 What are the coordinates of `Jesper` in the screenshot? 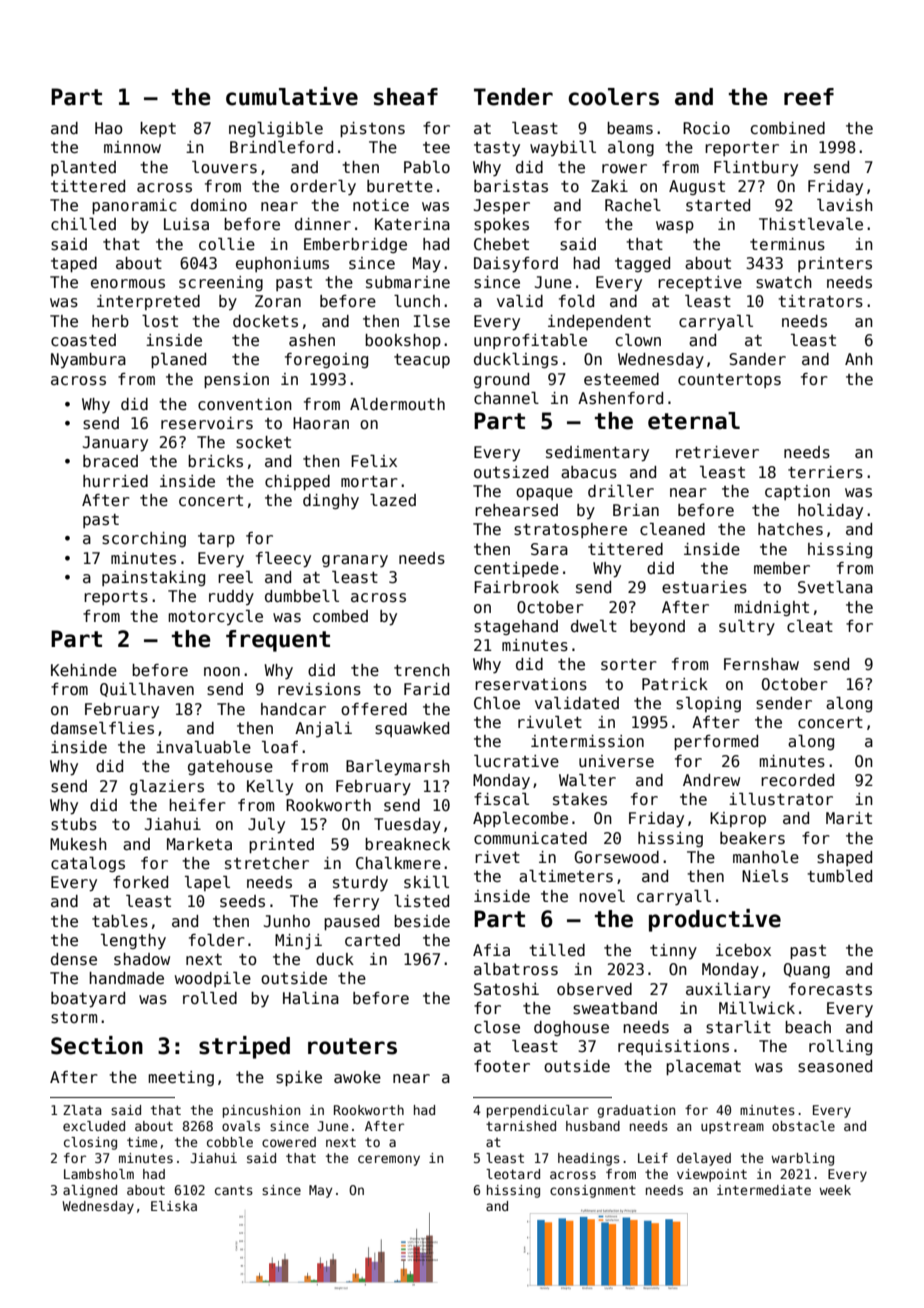 It's located at (502, 206).
